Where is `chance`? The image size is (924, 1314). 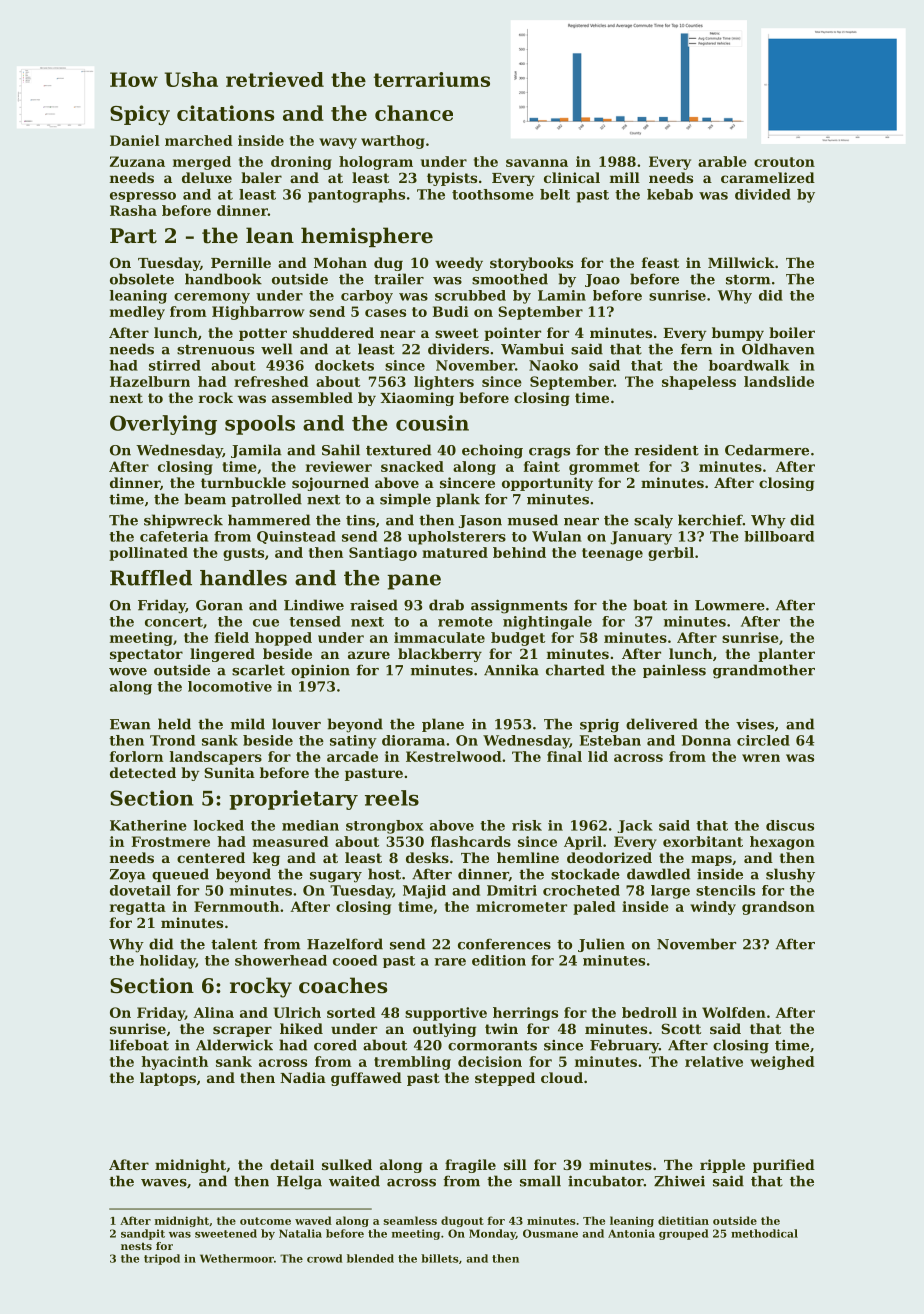
chance is located at coordinates (414, 113).
